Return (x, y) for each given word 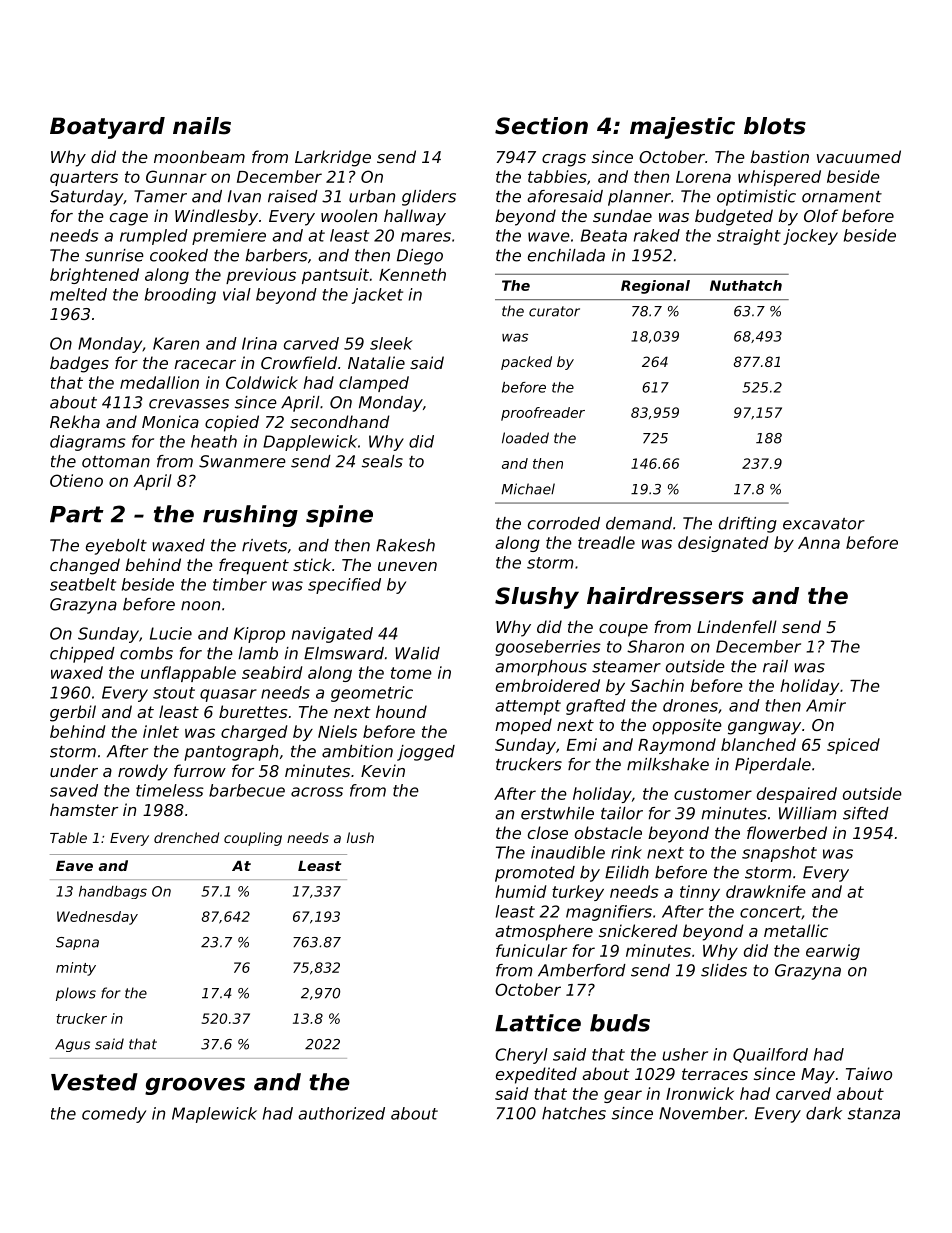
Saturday (86, 198)
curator (554, 311)
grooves (195, 1086)
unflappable (188, 674)
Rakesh (405, 545)
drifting (748, 525)
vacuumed (859, 156)
